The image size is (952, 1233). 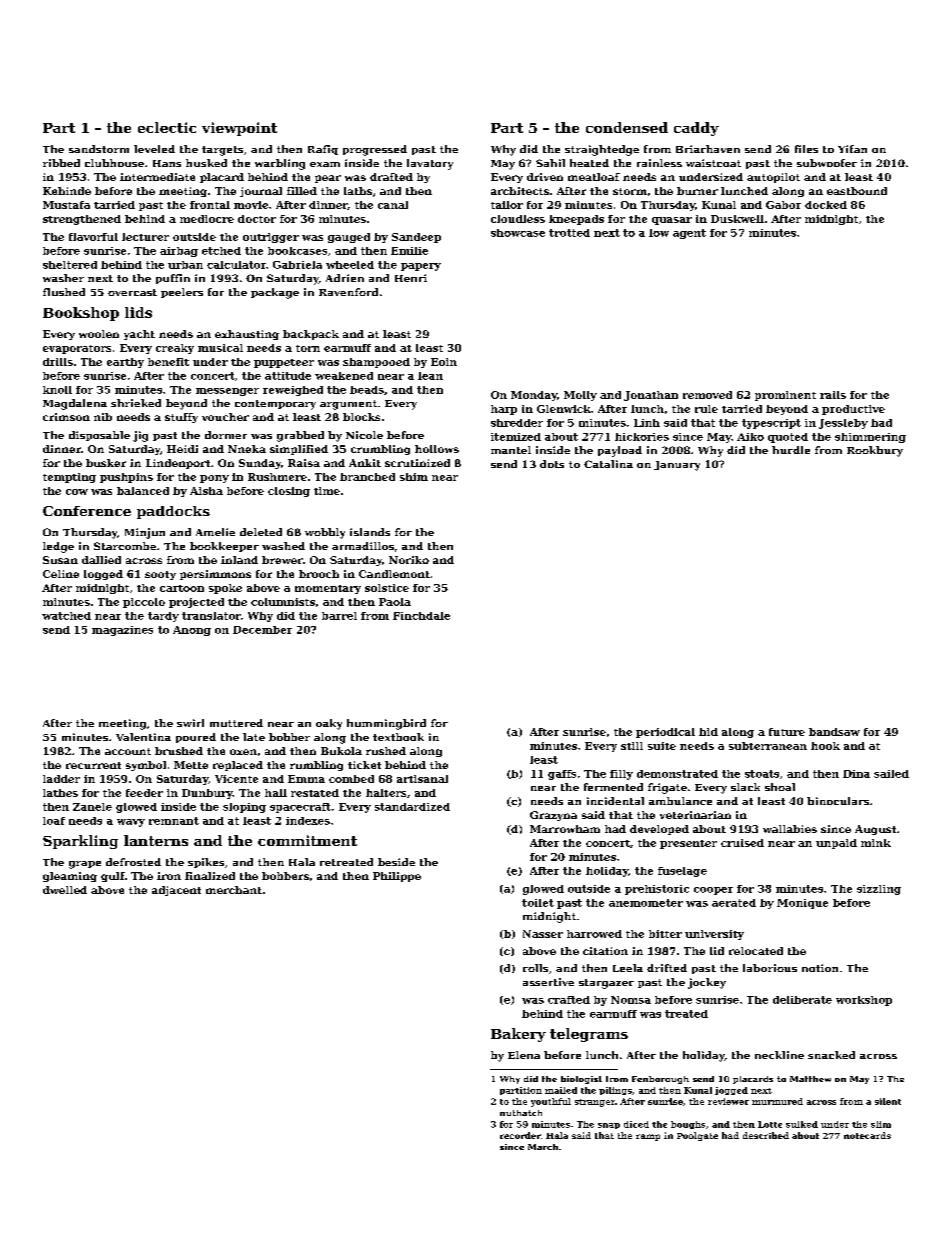 I want to click on eclectic, so click(x=167, y=127).
